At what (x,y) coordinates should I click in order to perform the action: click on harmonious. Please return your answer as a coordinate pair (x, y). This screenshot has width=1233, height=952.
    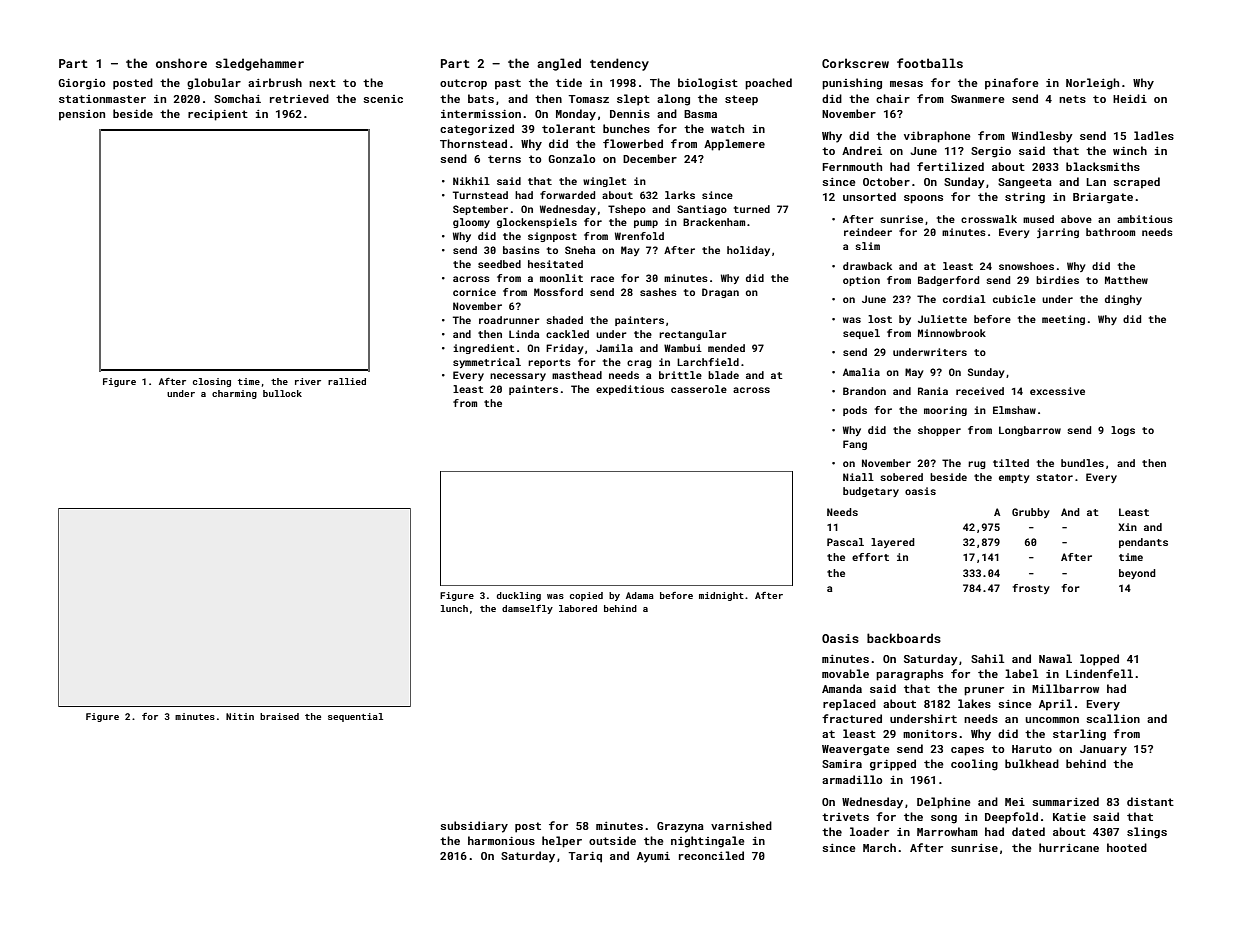
    Looking at the image, I should click on (501, 840).
